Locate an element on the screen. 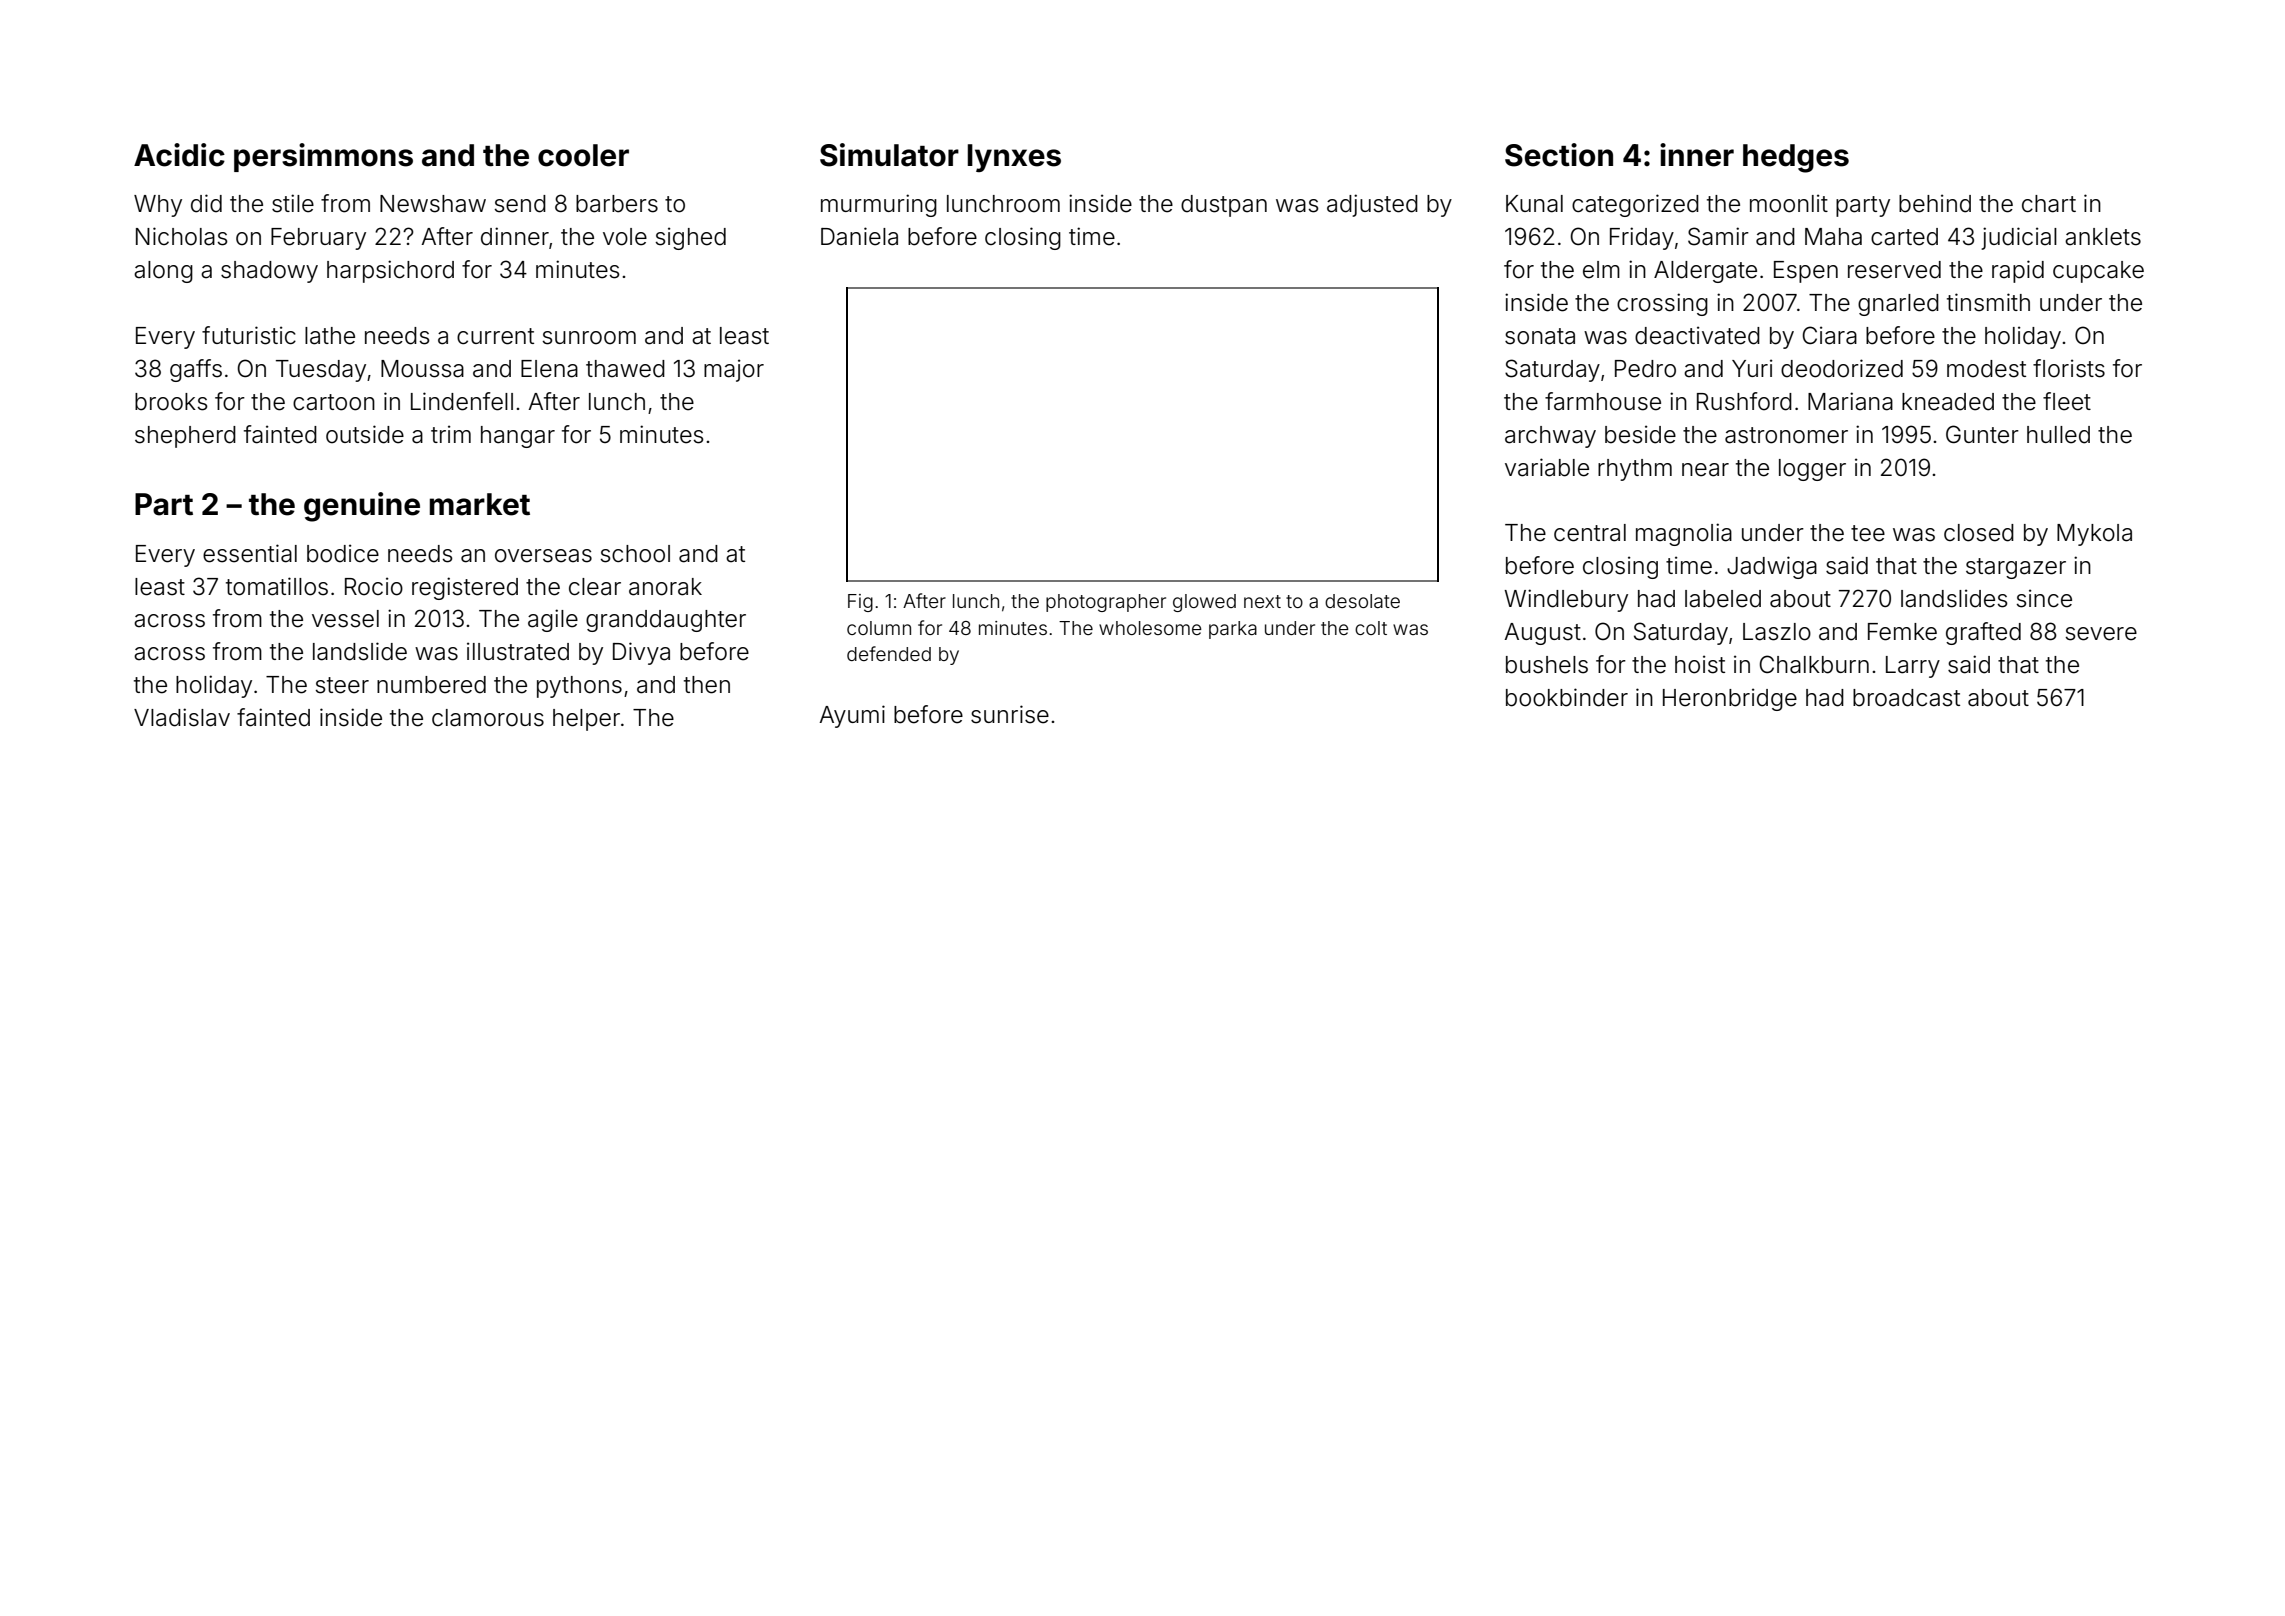 The image size is (2285, 1616). Aldergate is located at coordinates (1705, 272).
